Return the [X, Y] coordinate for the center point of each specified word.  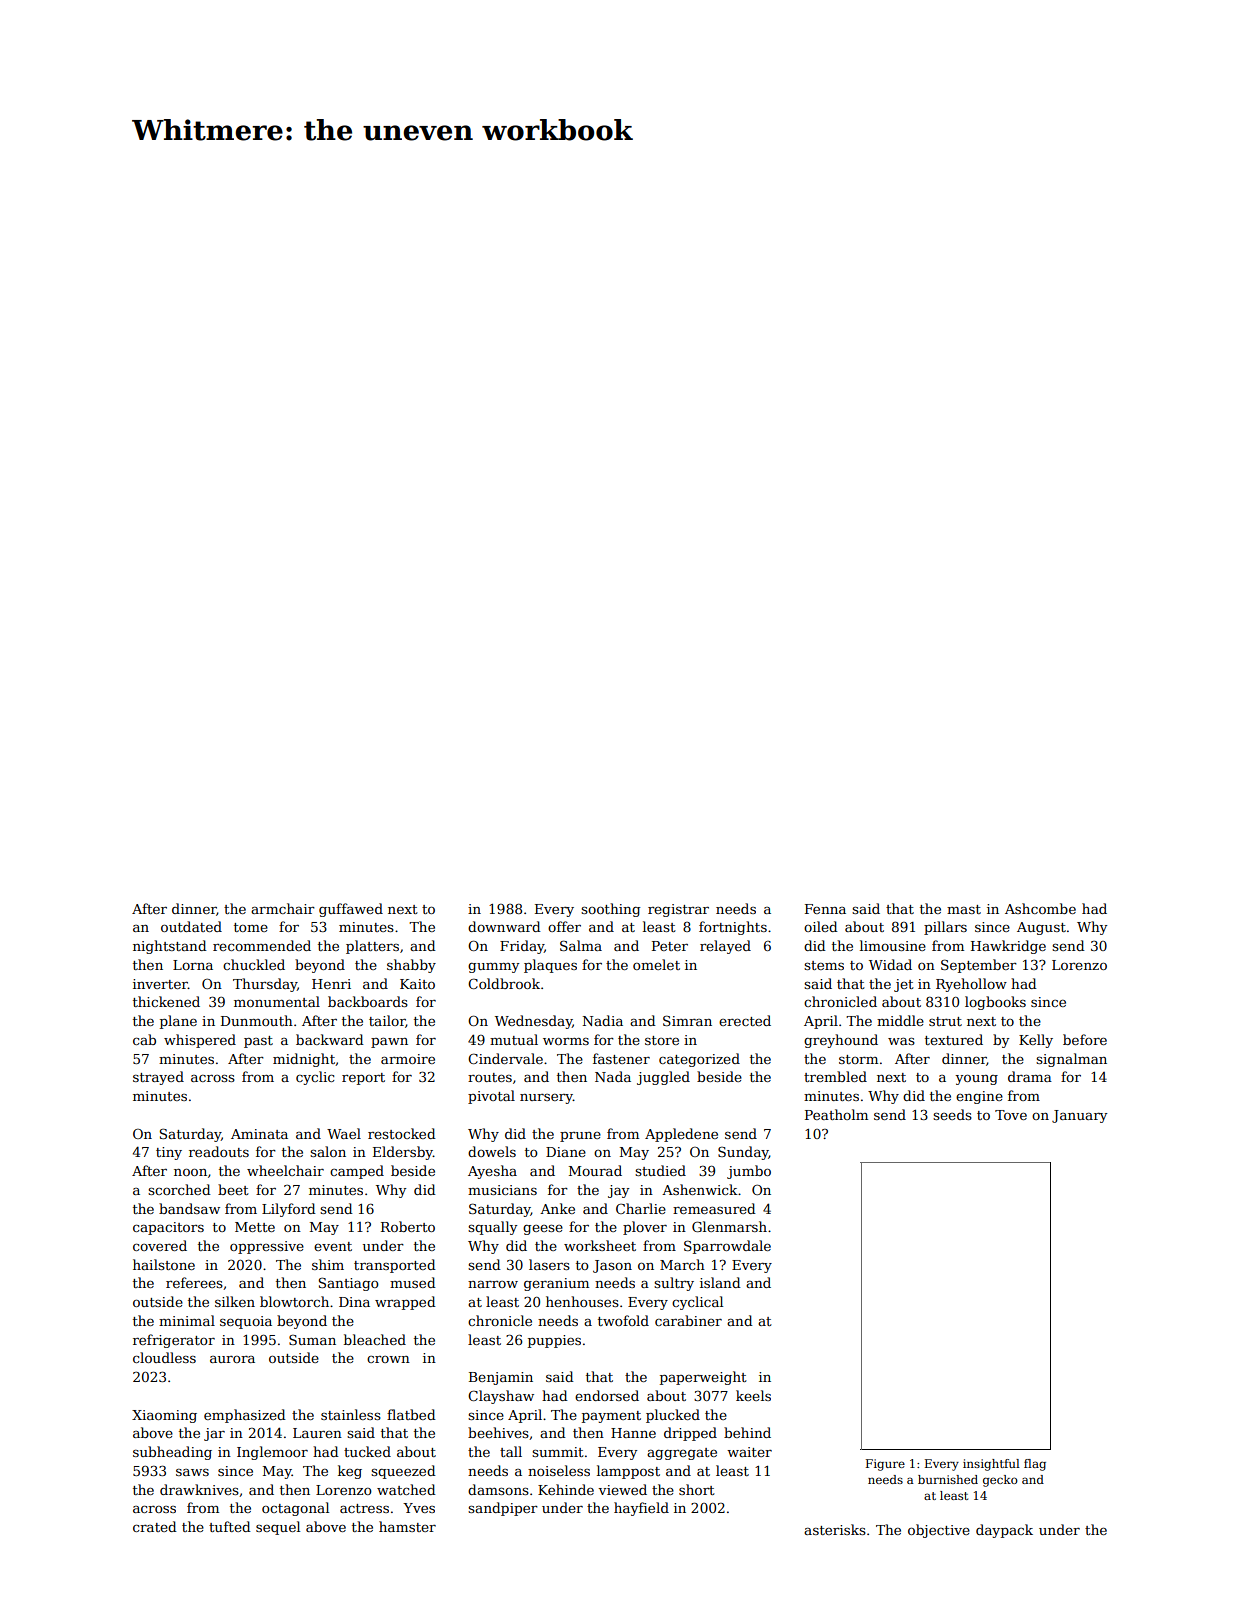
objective [939, 1531]
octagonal [295, 1509]
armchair [283, 908]
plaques [550, 966]
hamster [407, 1526]
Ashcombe [1040, 908]
